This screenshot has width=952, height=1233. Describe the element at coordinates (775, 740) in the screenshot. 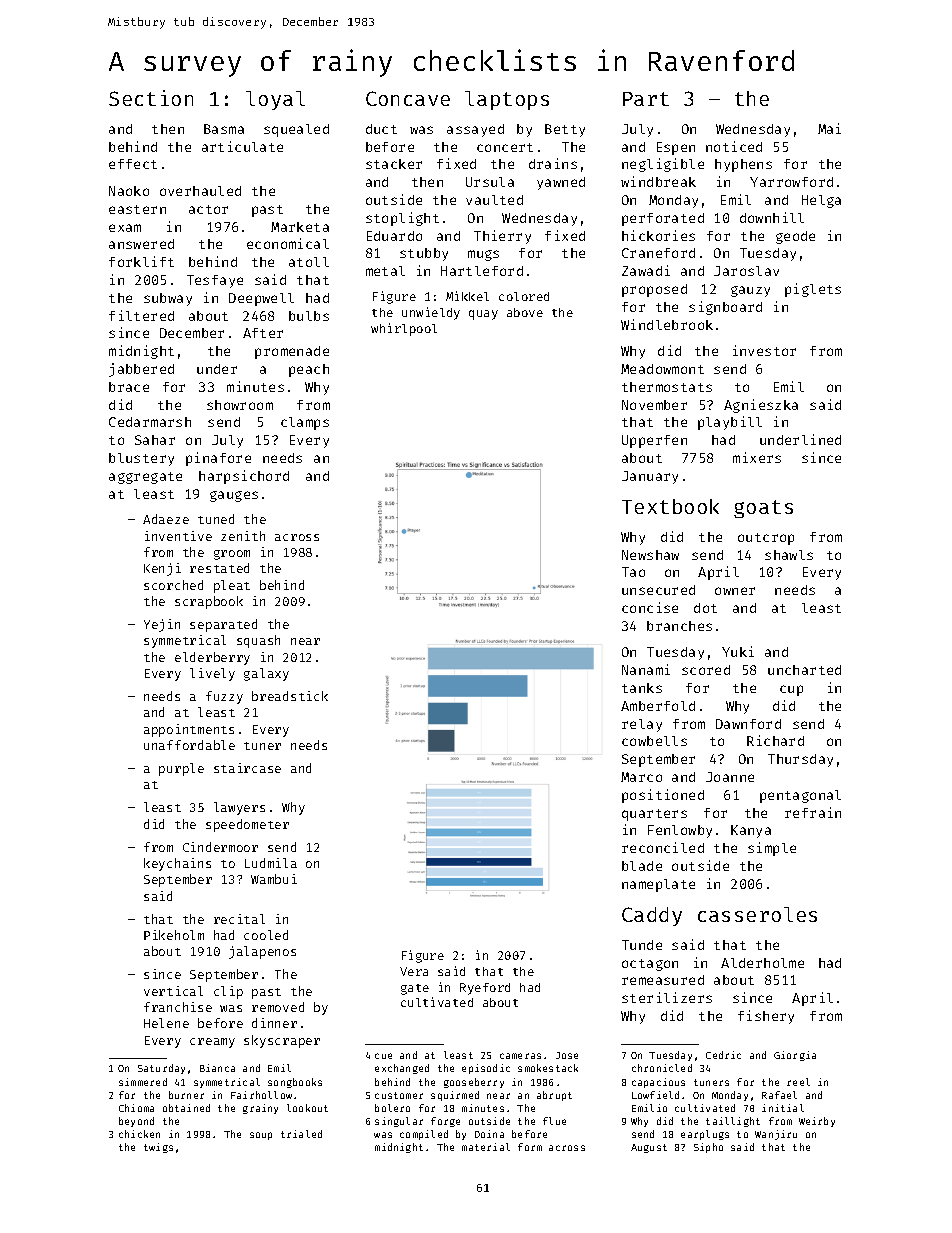

I see `Richard` at that location.
